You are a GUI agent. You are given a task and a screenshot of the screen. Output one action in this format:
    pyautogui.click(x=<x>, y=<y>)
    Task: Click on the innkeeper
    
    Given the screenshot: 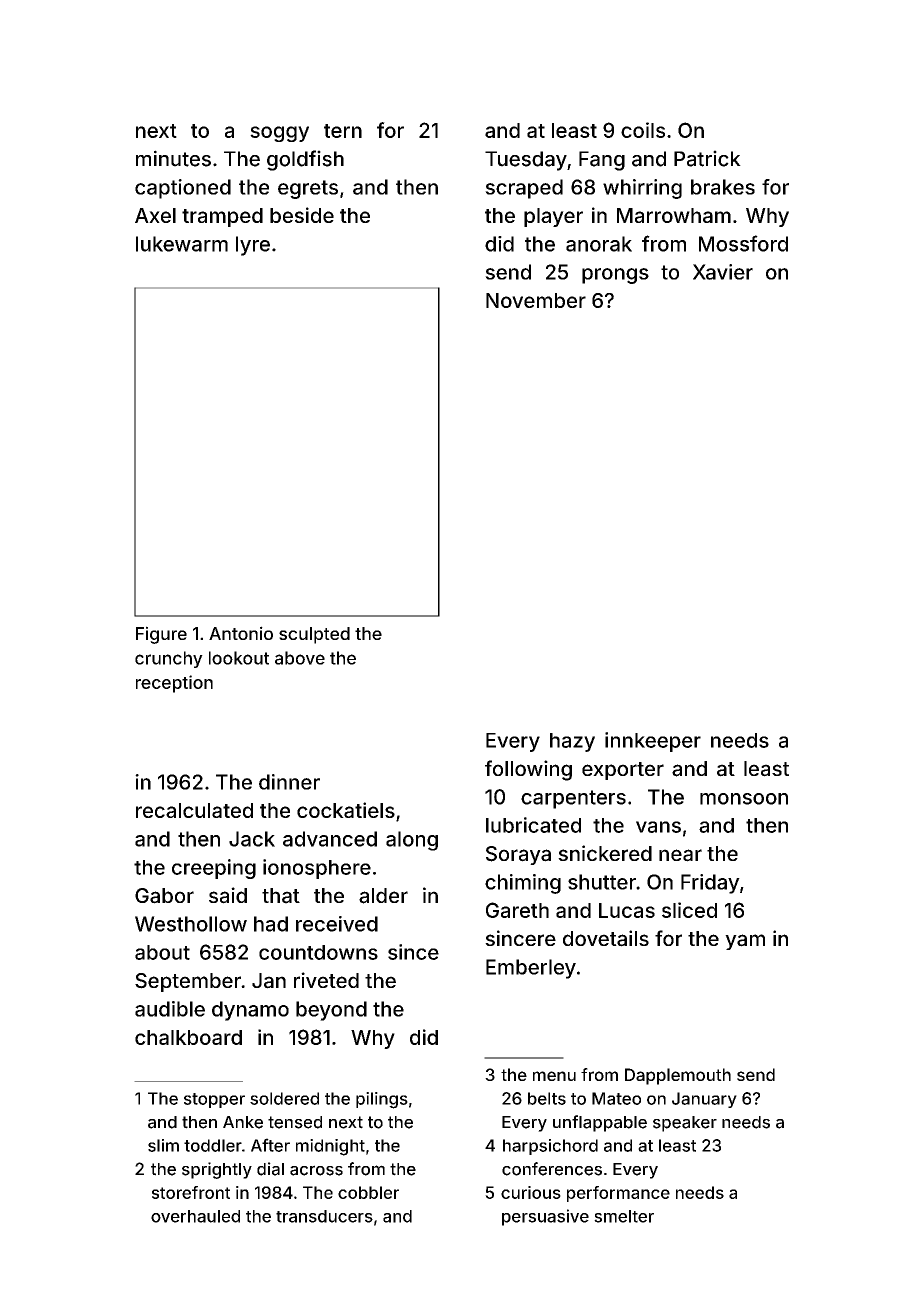 What is the action you would take?
    pyautogui.click(x=653, y=742)
